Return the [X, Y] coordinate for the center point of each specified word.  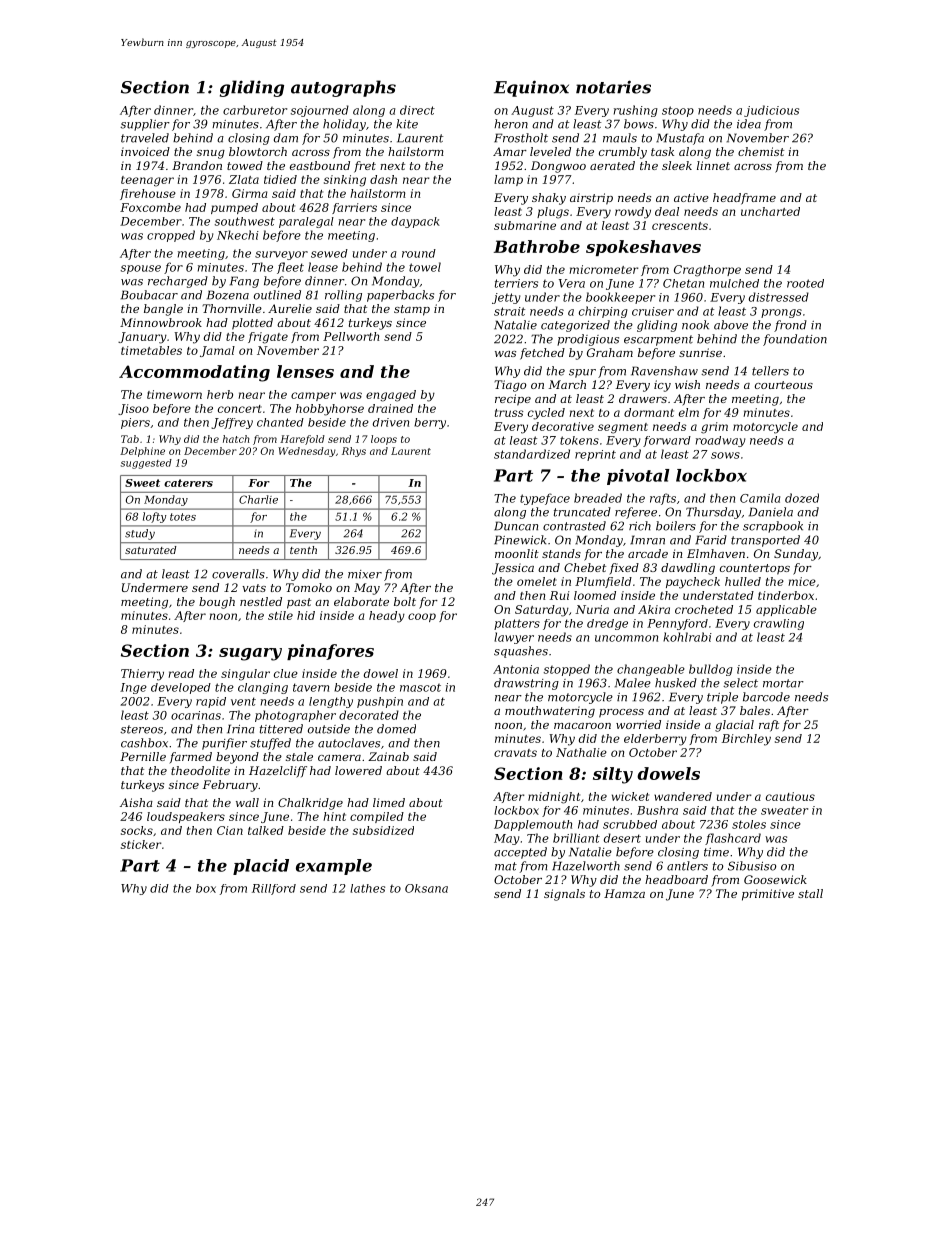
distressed [779, 297]
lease [323, 267]
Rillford [274, 889]
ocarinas [196, 715]
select [740, 683]
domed [396, 729]
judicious [771, 111]
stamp [412, 310]
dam [286, 138]
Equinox [531, 88]
